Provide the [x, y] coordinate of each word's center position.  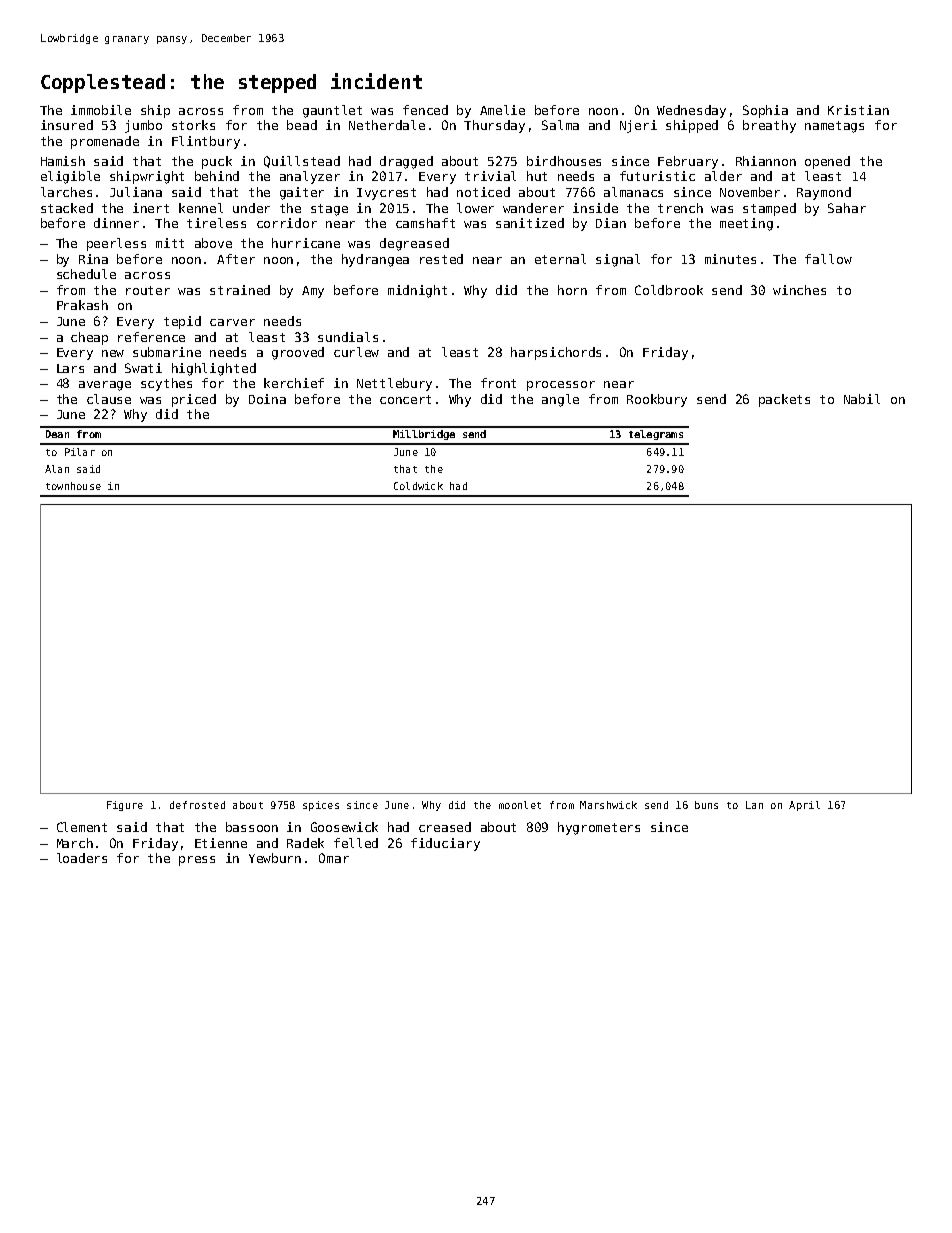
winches [799, 290]
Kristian [858, 110]
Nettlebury [394, 384]
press [197, 861]
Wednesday [691, 111]
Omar [334, 858]
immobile [101, 110]
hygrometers [599, 828]
